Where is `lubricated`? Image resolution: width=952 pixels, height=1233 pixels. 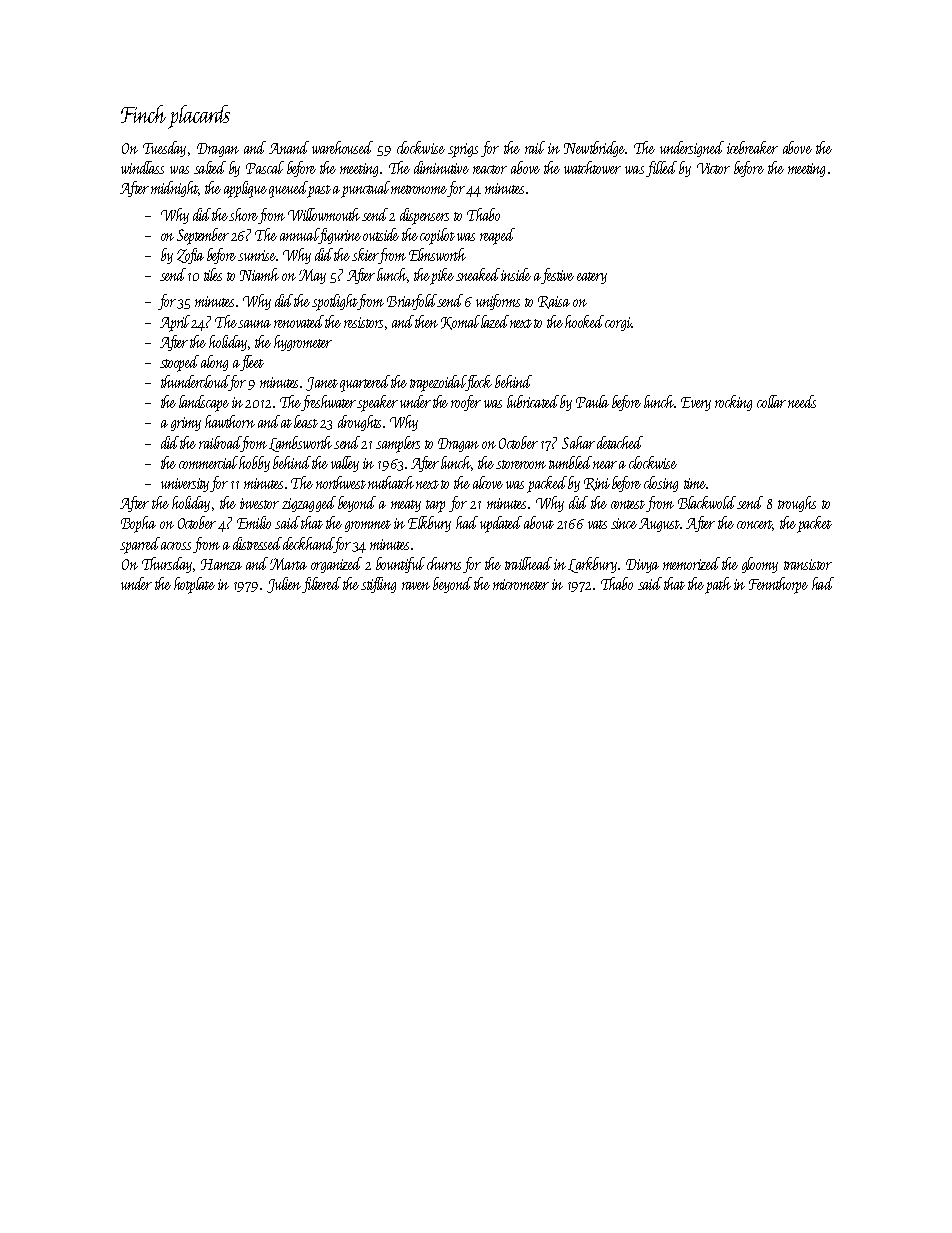
lubricated is located at coordinates (533, 401).
